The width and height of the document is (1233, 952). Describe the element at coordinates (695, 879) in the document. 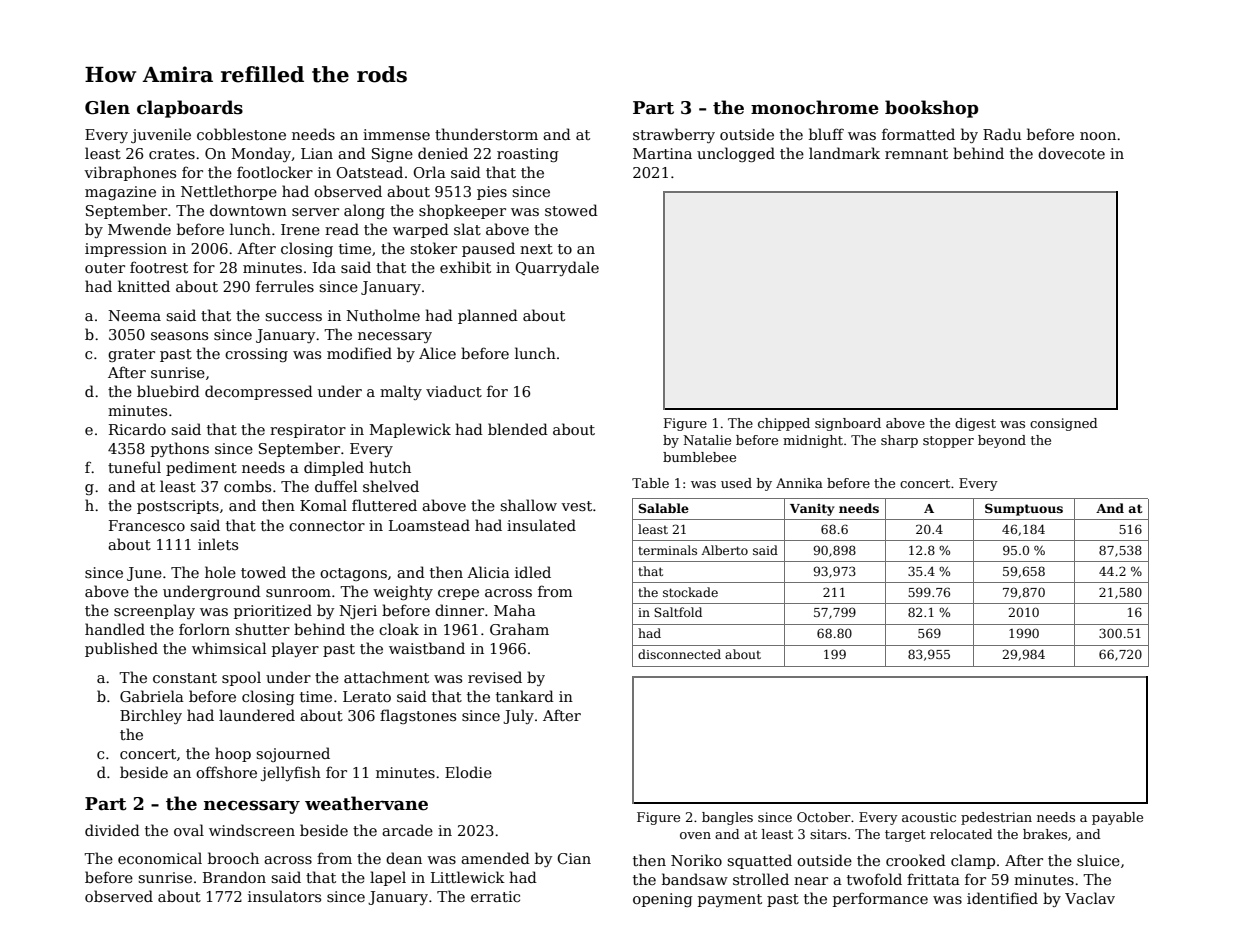

I see `bandsaw` at that location.
